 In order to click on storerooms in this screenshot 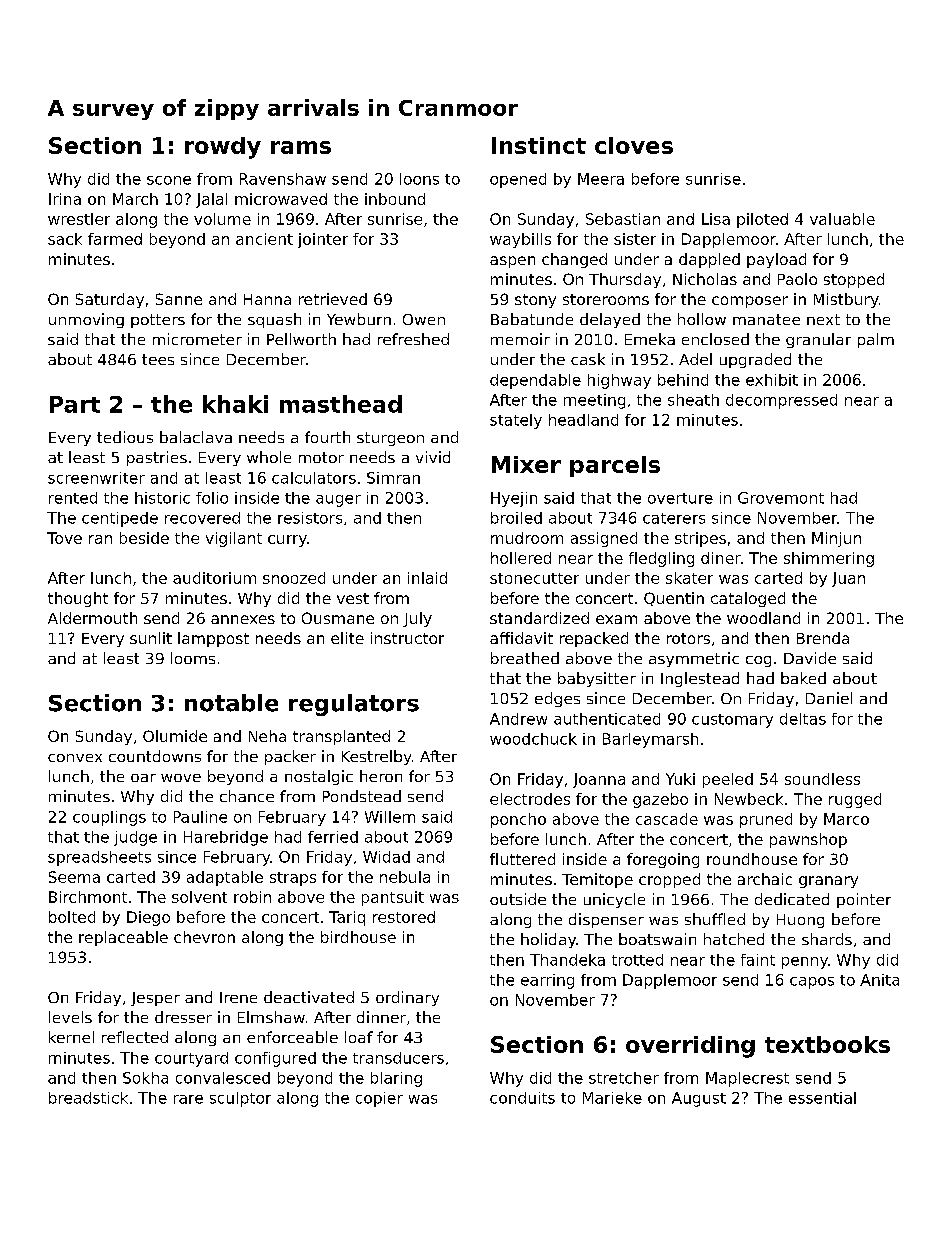, I will do `click(606, 299)`.
